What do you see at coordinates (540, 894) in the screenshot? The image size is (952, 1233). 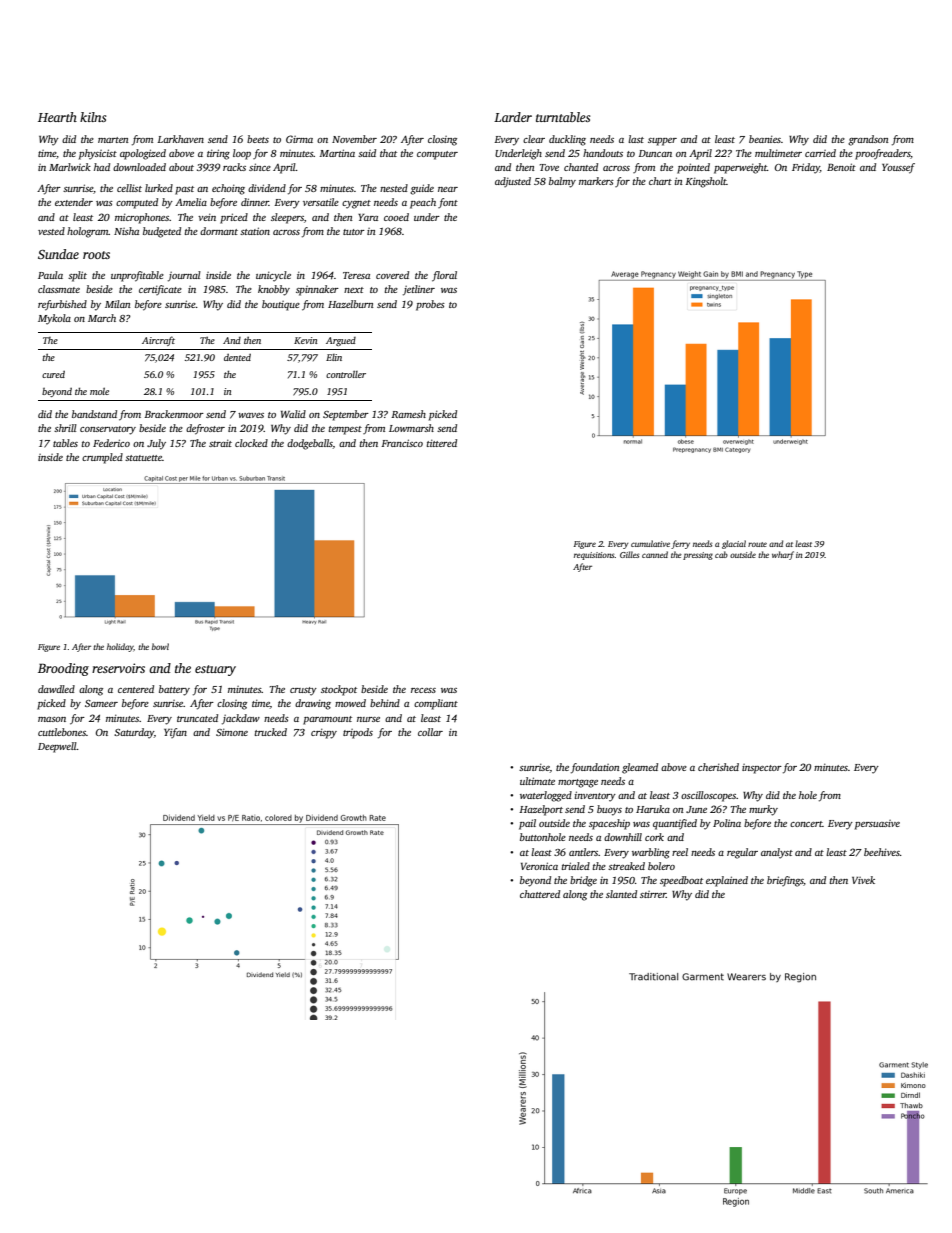 I see `chattered` at bounding box center [540, 894].
